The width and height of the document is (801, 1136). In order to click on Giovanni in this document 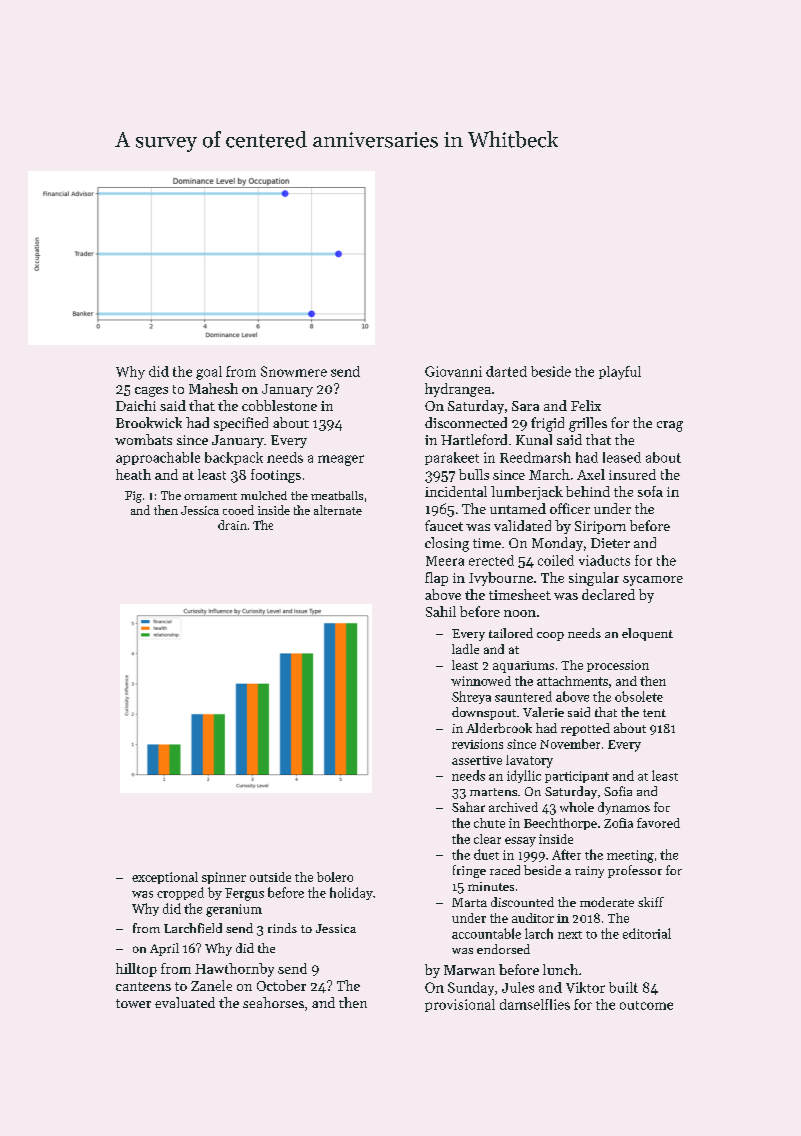, I will do `click(453, 371)`.
